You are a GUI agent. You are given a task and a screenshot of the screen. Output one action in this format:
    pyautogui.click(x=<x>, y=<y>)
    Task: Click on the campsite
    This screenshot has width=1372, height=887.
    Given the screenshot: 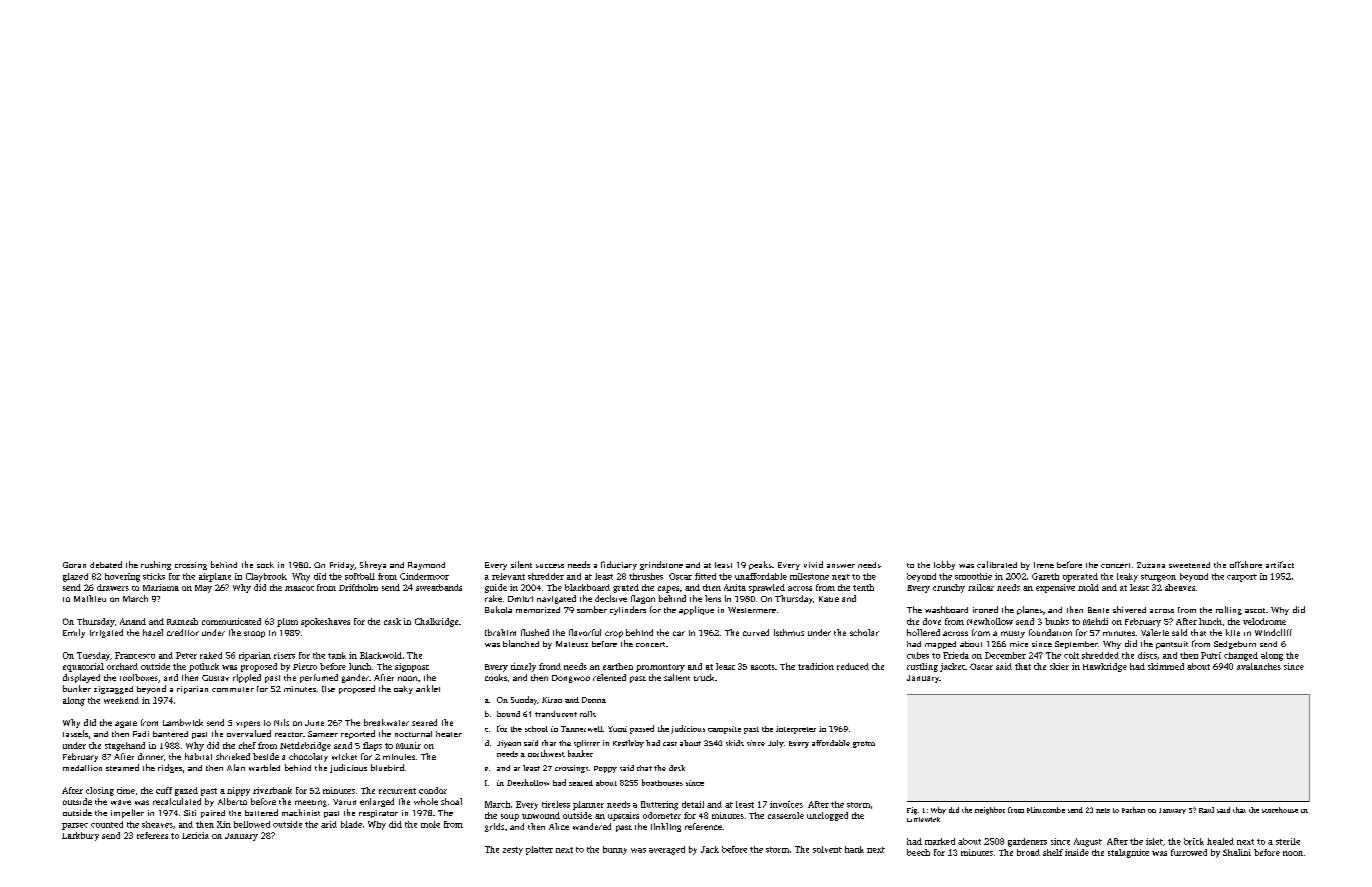 What is the action you would take?
    pyautogui.click(x=724, y=730)
